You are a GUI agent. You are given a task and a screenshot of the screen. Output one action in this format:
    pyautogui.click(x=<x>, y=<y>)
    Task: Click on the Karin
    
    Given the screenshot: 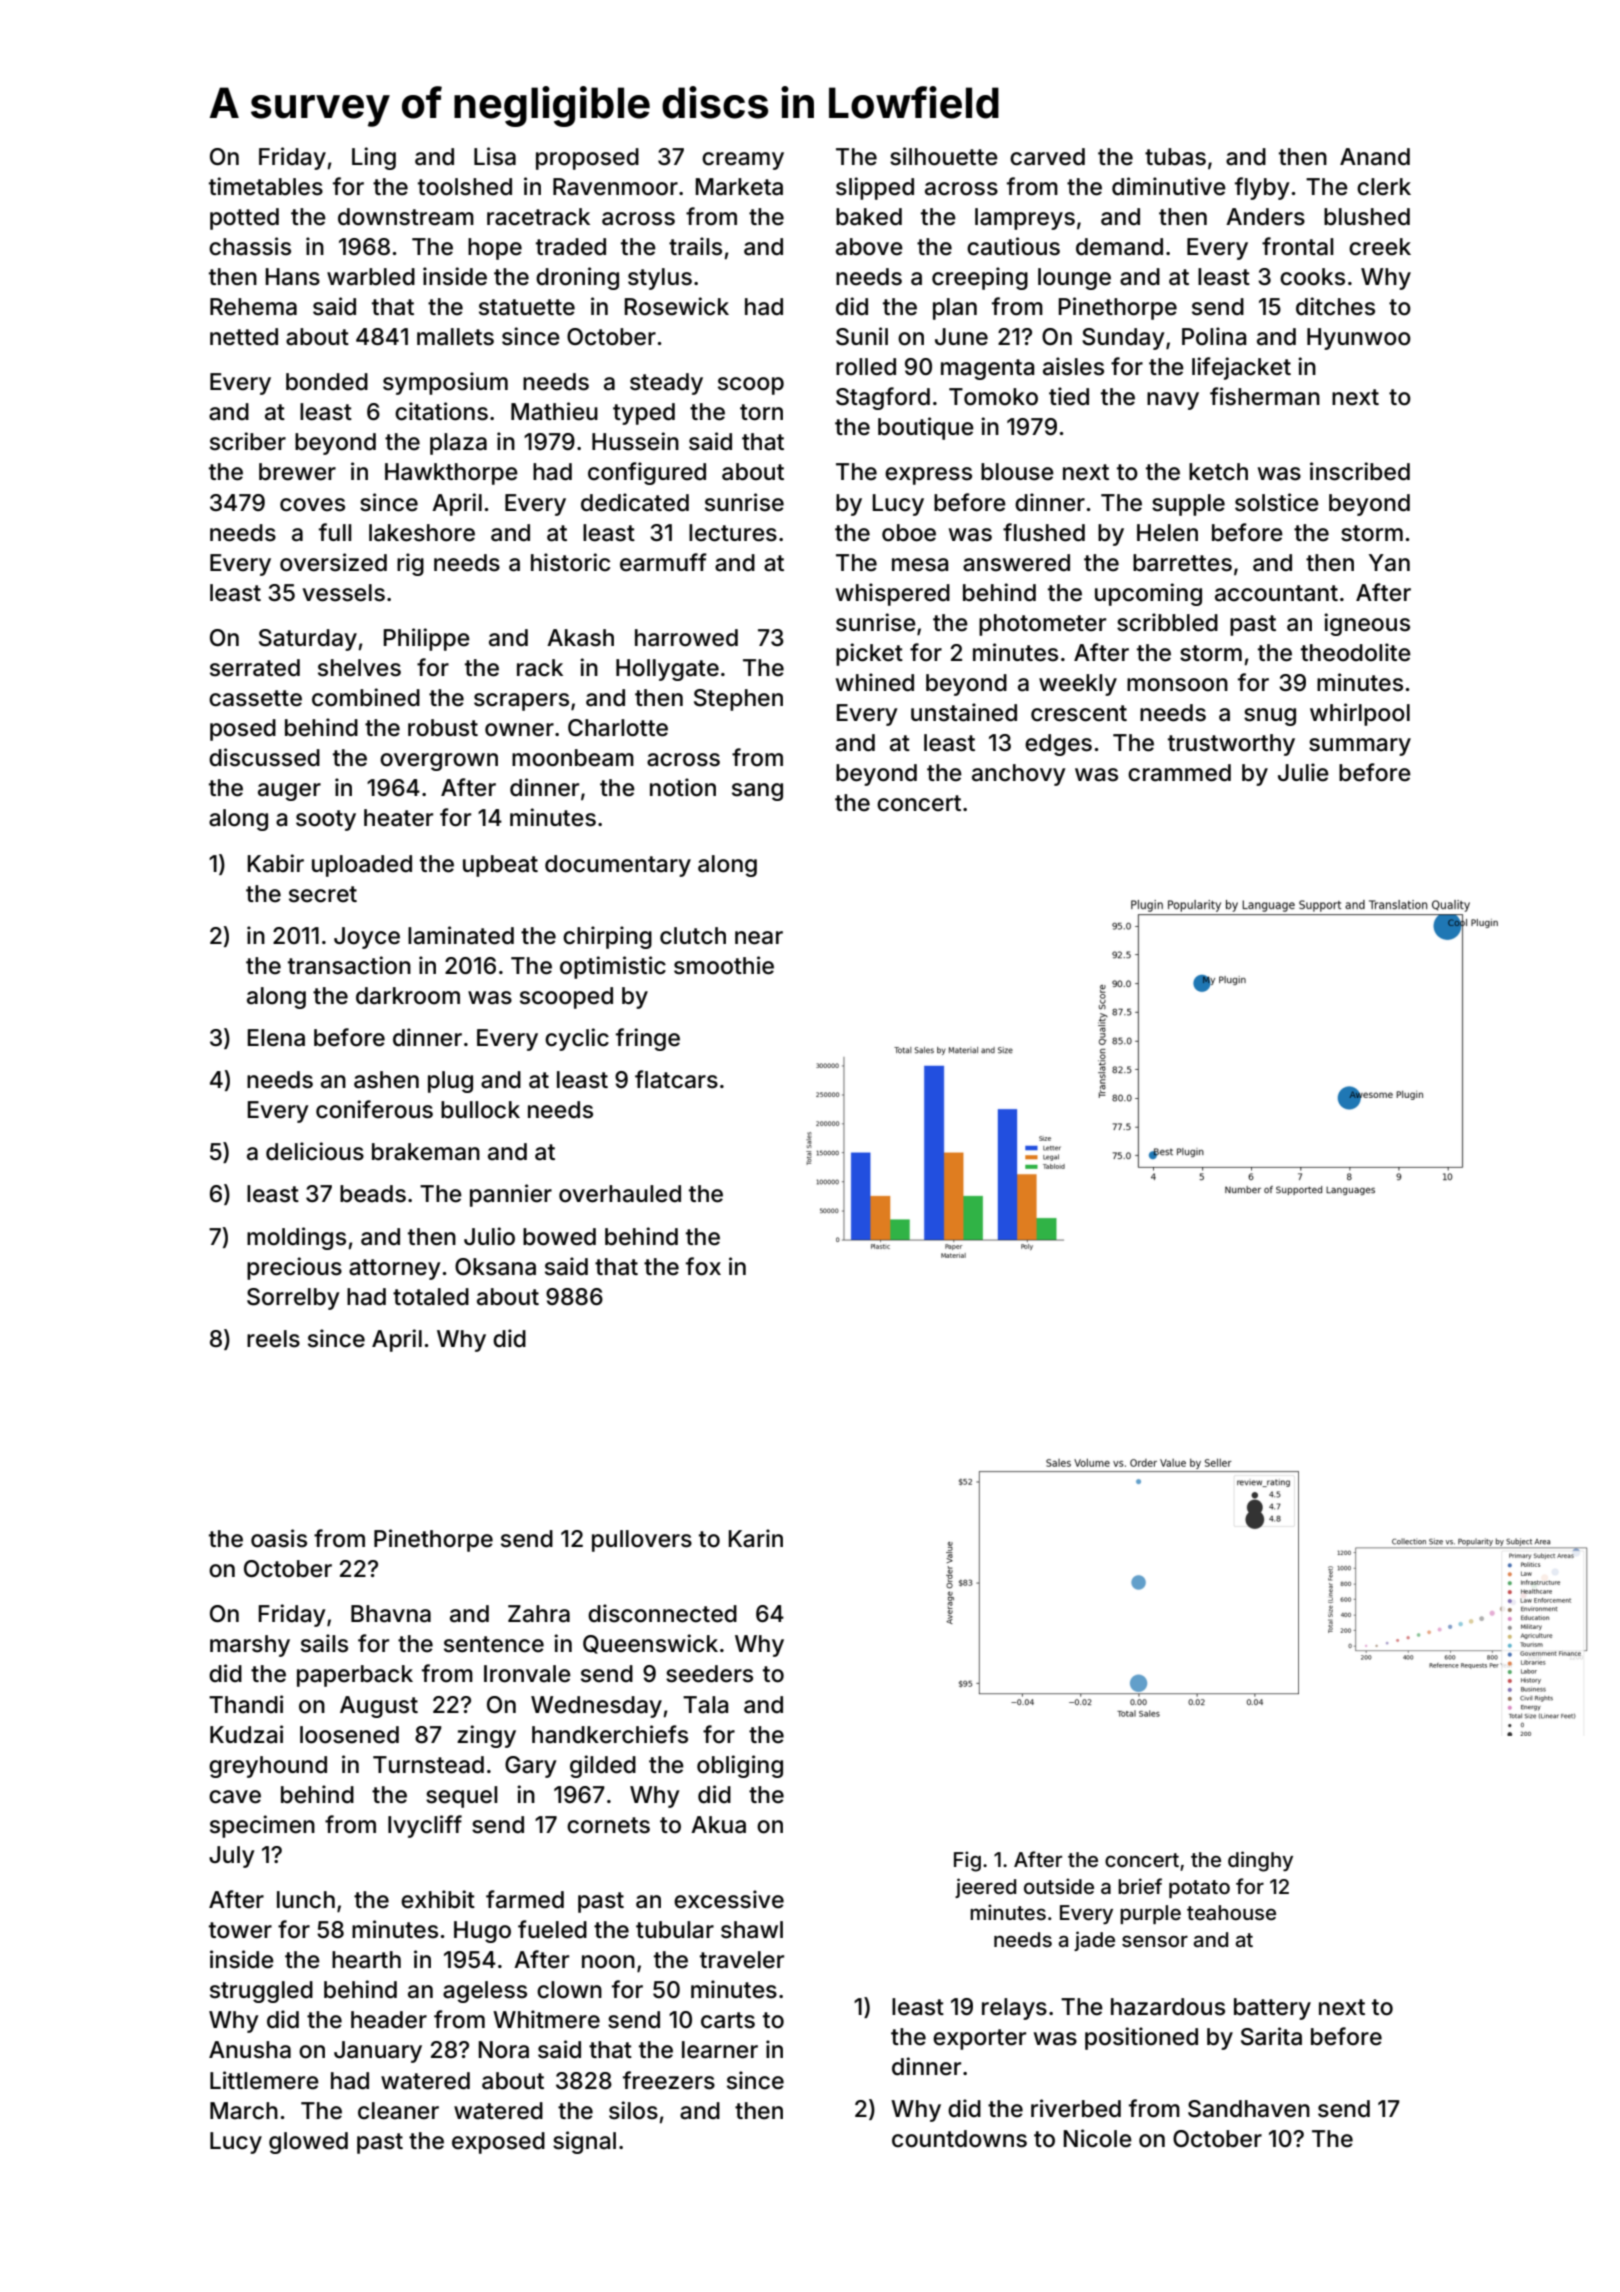 What is the action you would take?
    pyautogui.click(x=756, y=1538)
